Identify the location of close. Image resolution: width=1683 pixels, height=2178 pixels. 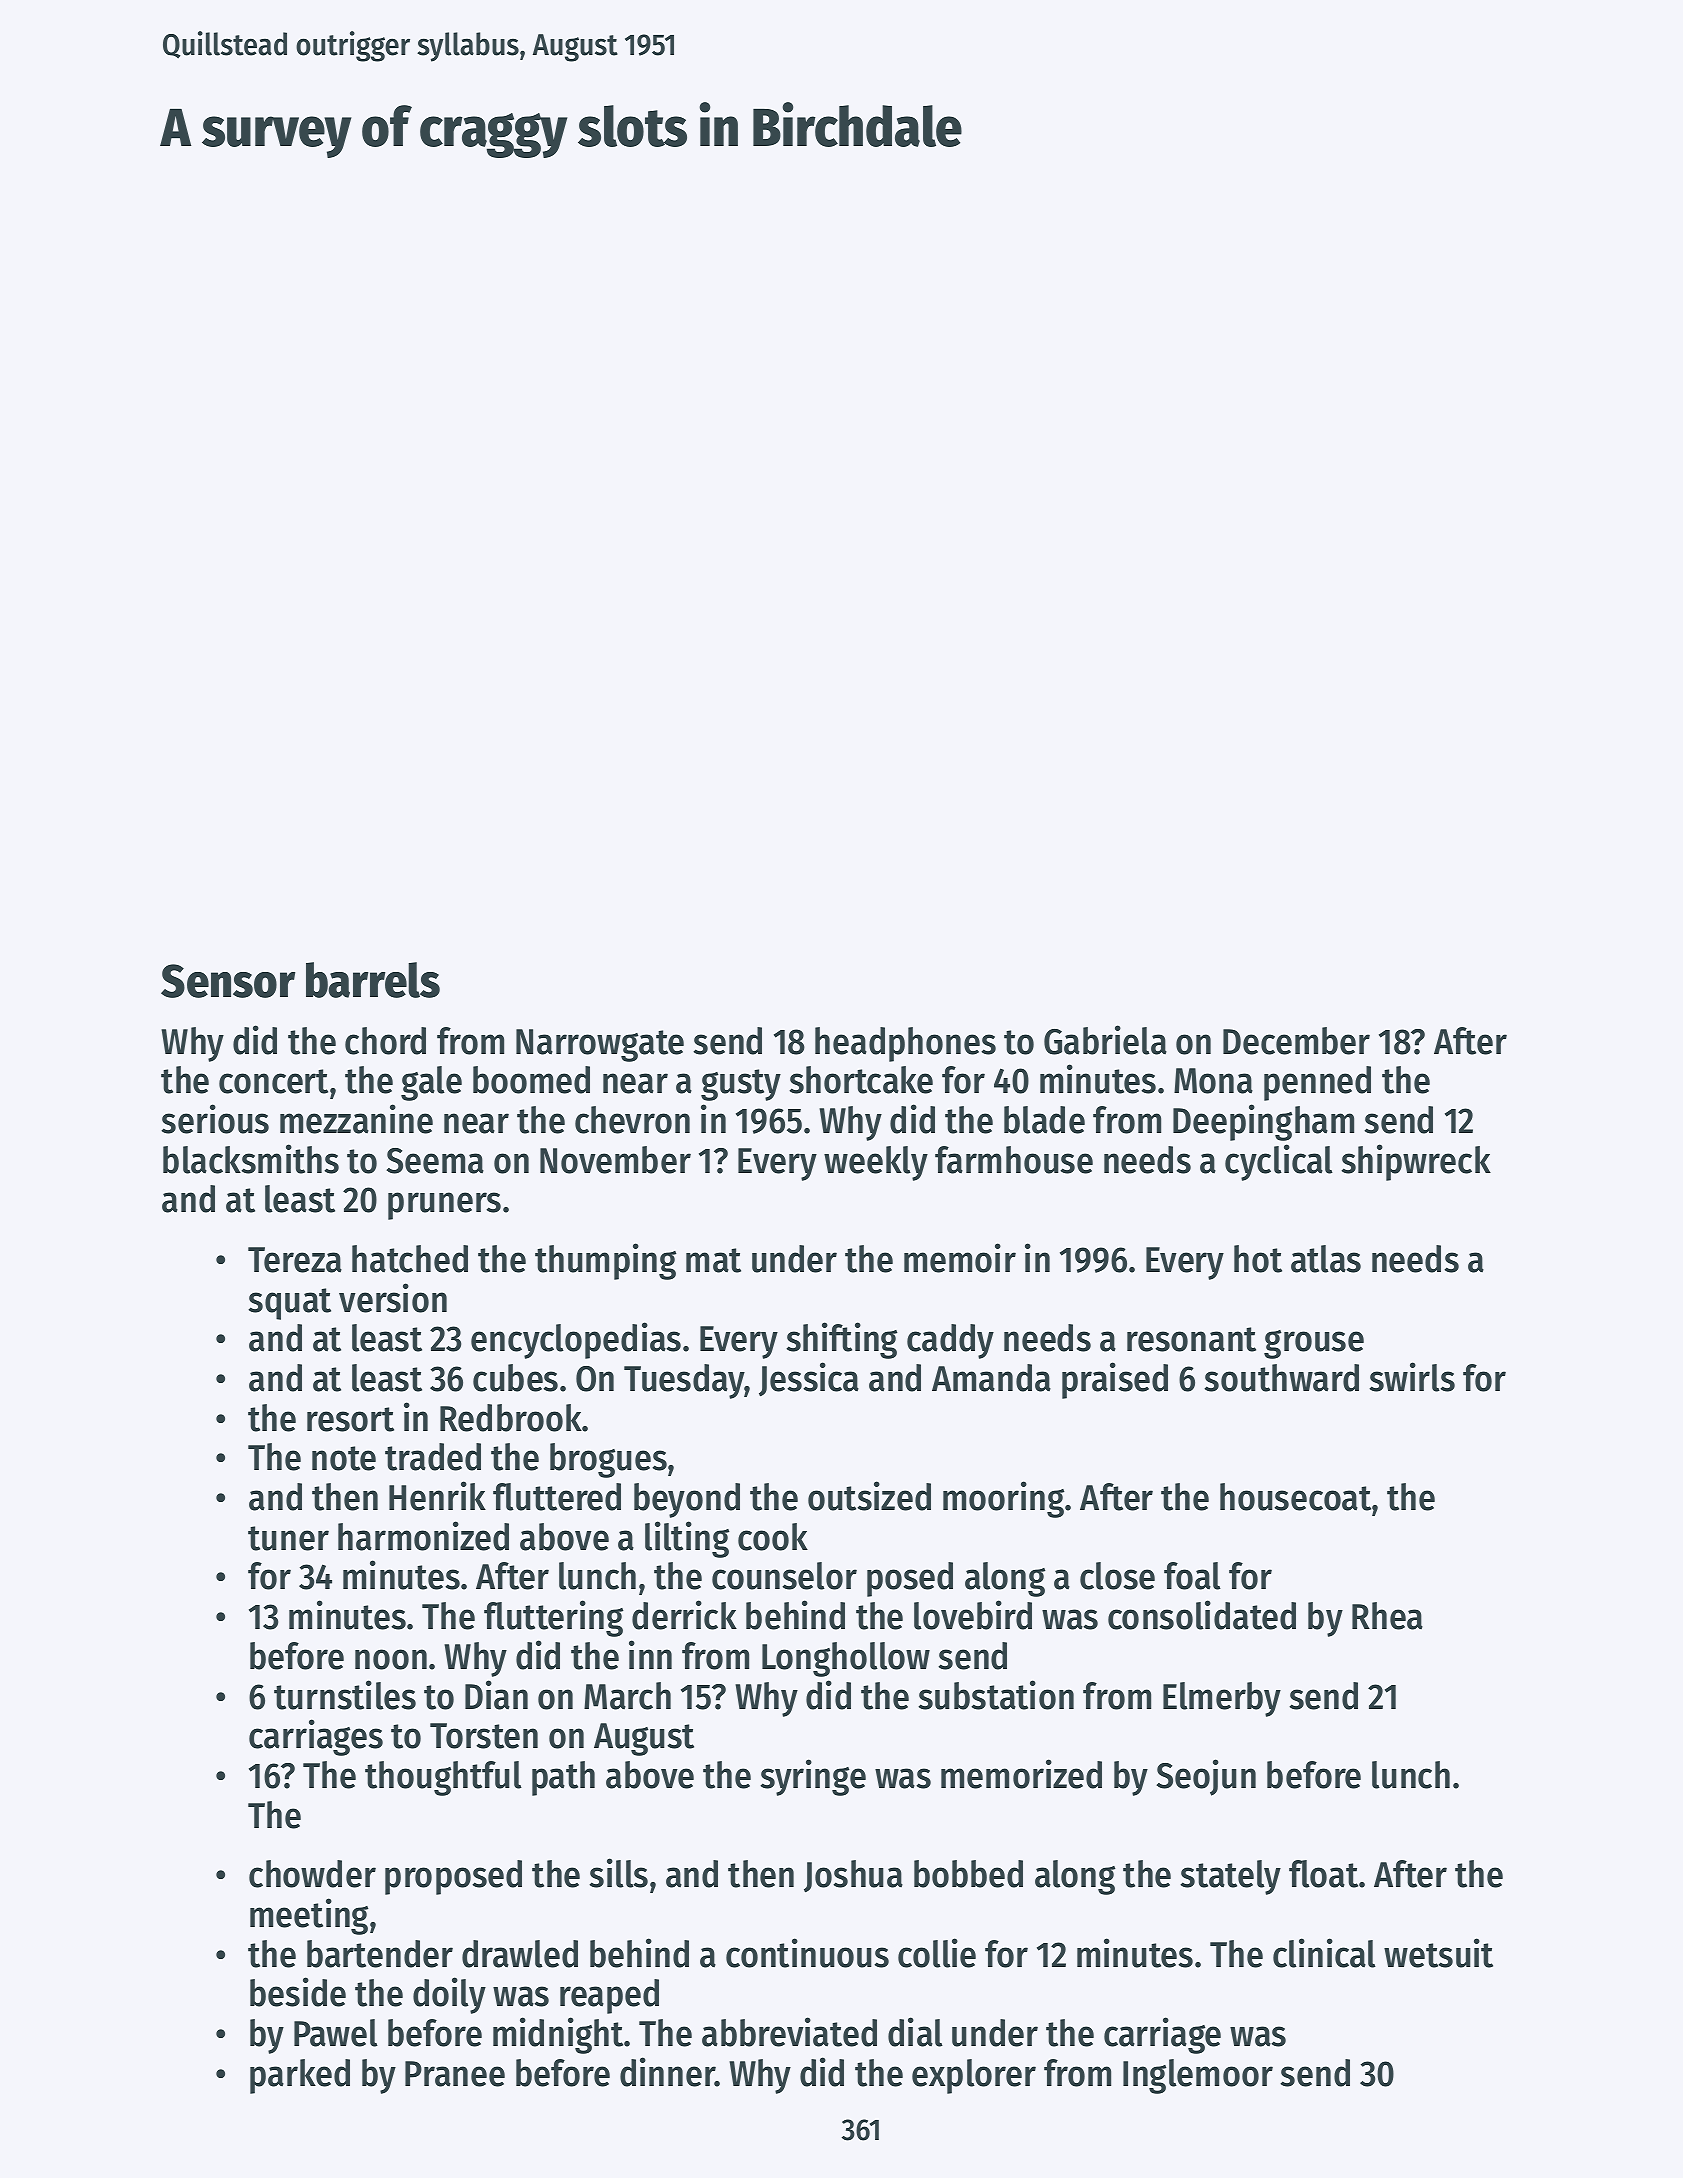
(1117, 1576).
